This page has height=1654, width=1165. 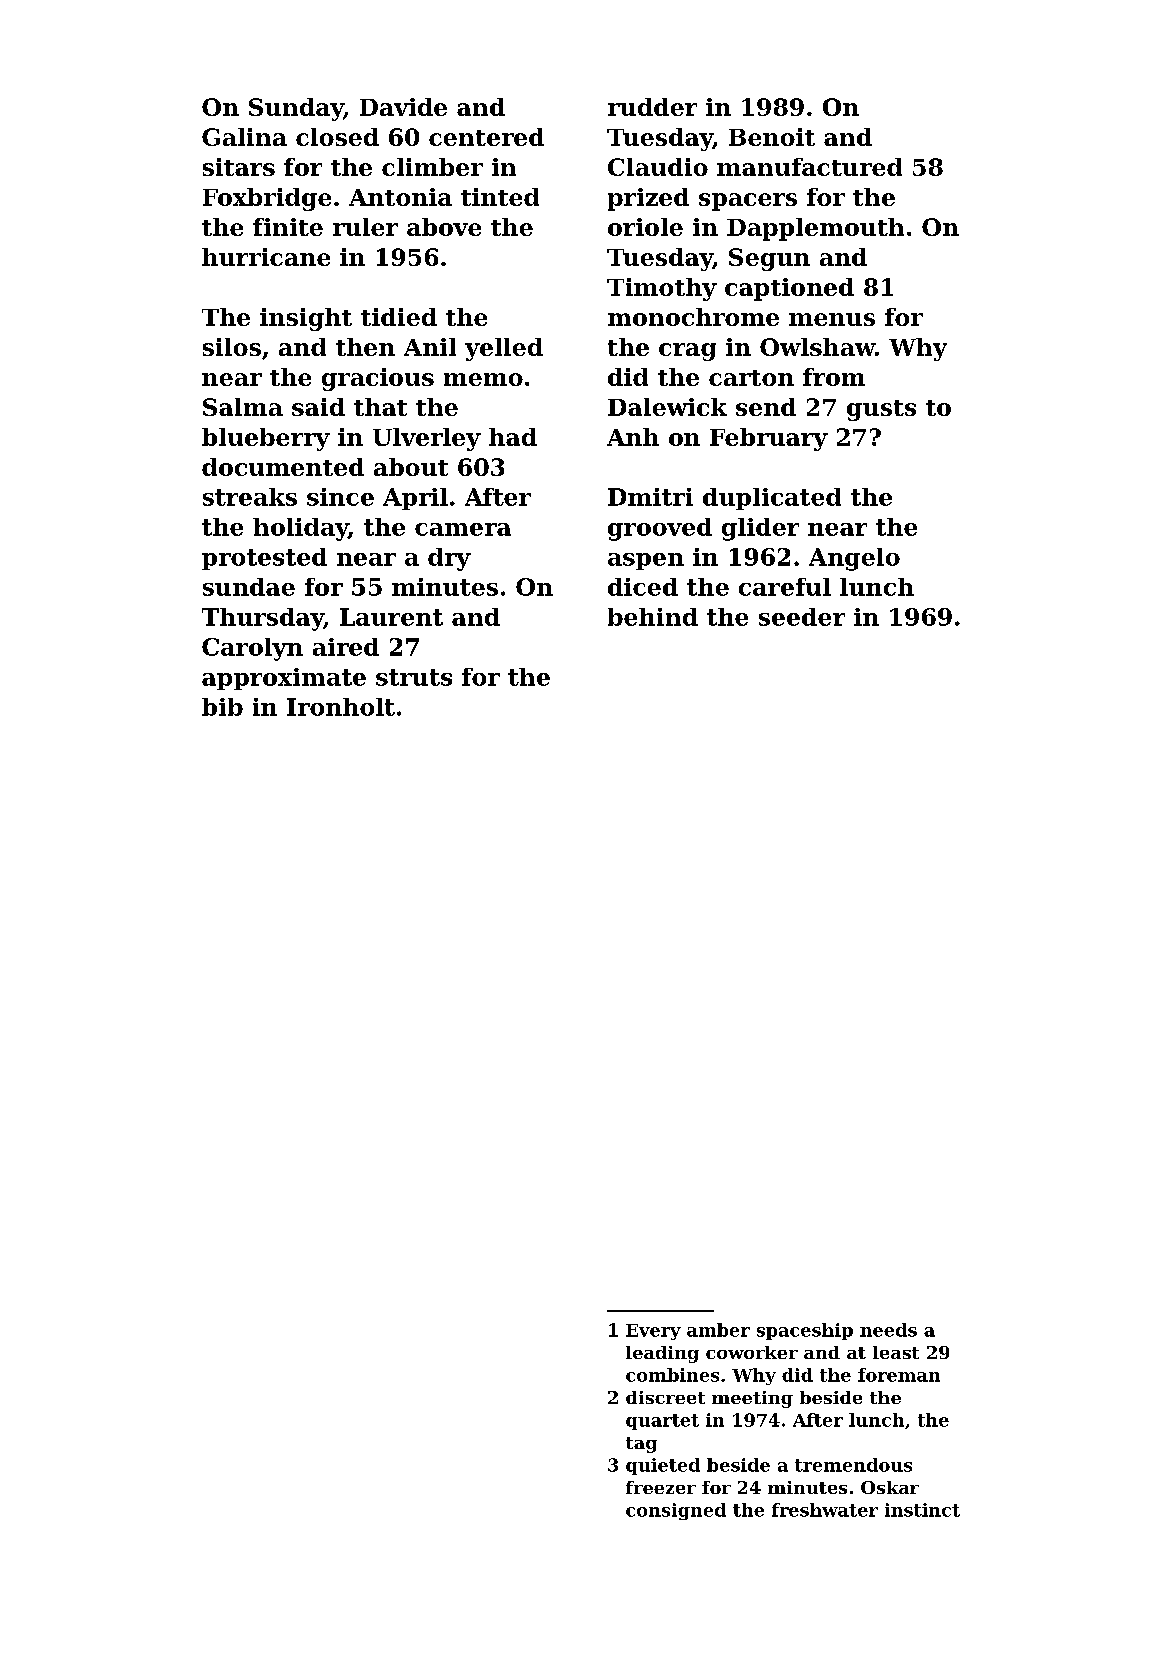 I want to click on gusts, so click(x=881, y=410).
